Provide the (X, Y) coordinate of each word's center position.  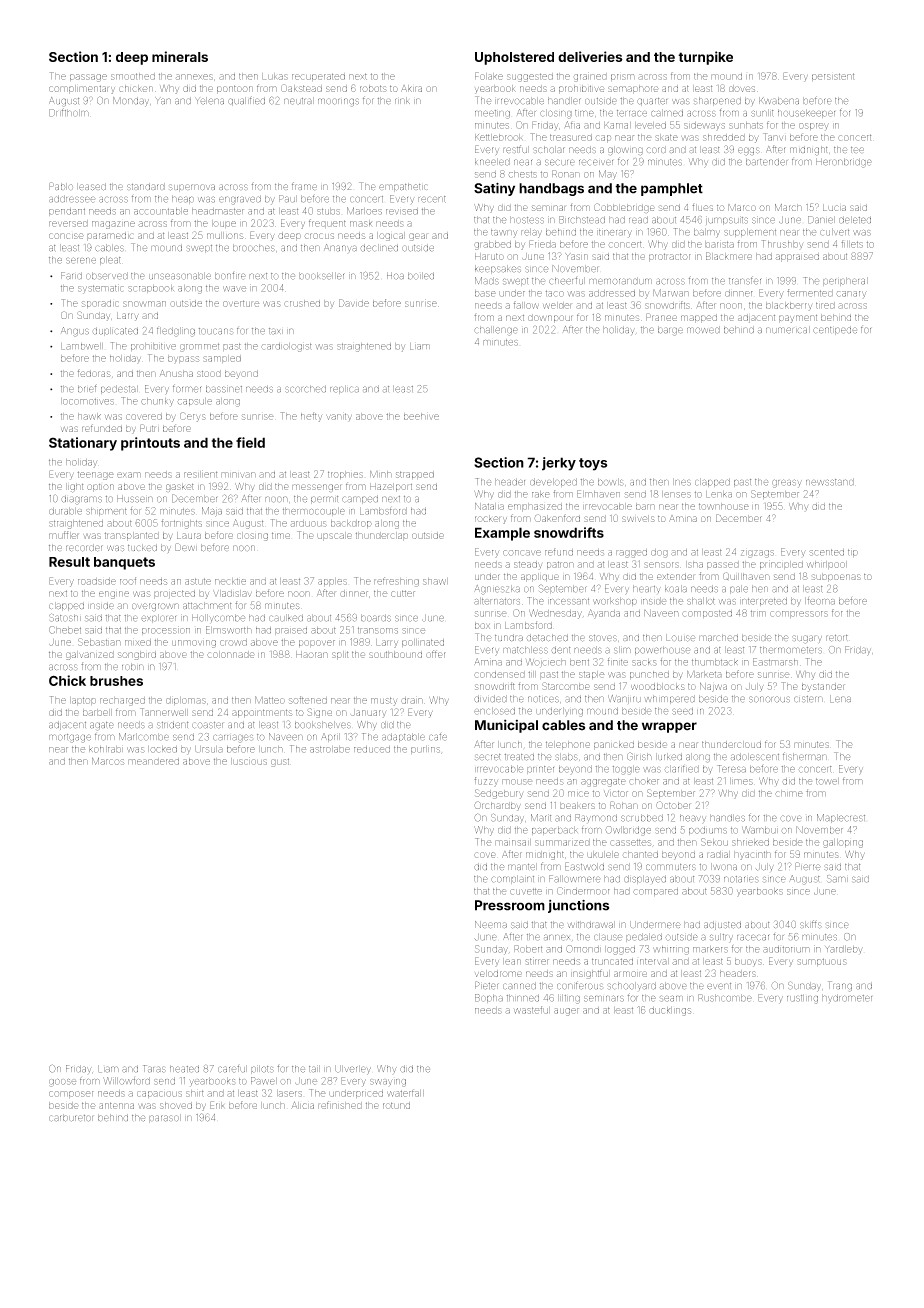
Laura (189, 535)
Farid (71, 276)
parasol (165, 1118)
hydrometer (847, 998)
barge (670, 331)
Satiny (494, 189)
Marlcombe (144, 737)
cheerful (567, 281)
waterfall (405, 1093)
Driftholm (69, 112)
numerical (788, 330)
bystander (823, 687)
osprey (814, 127)
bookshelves (323, 725)
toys (593, 464)
